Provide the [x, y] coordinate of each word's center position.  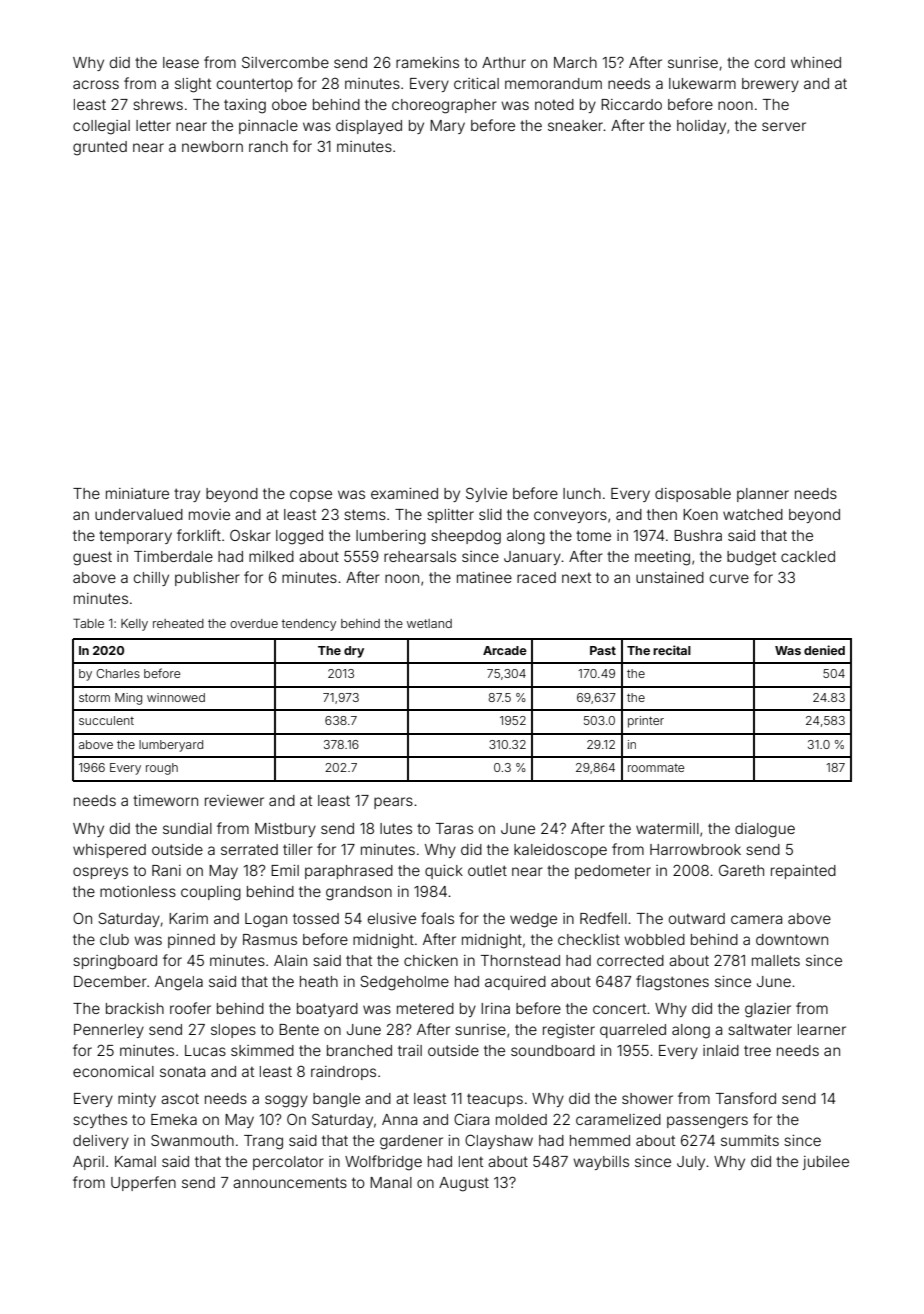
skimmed [262, 1050]
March [575, 62]
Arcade [505, 650]
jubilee [826, 1163]
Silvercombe [285, 62]
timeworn [165, 800]
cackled [808, 556]
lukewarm [702, 83]
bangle [336, 1100]
